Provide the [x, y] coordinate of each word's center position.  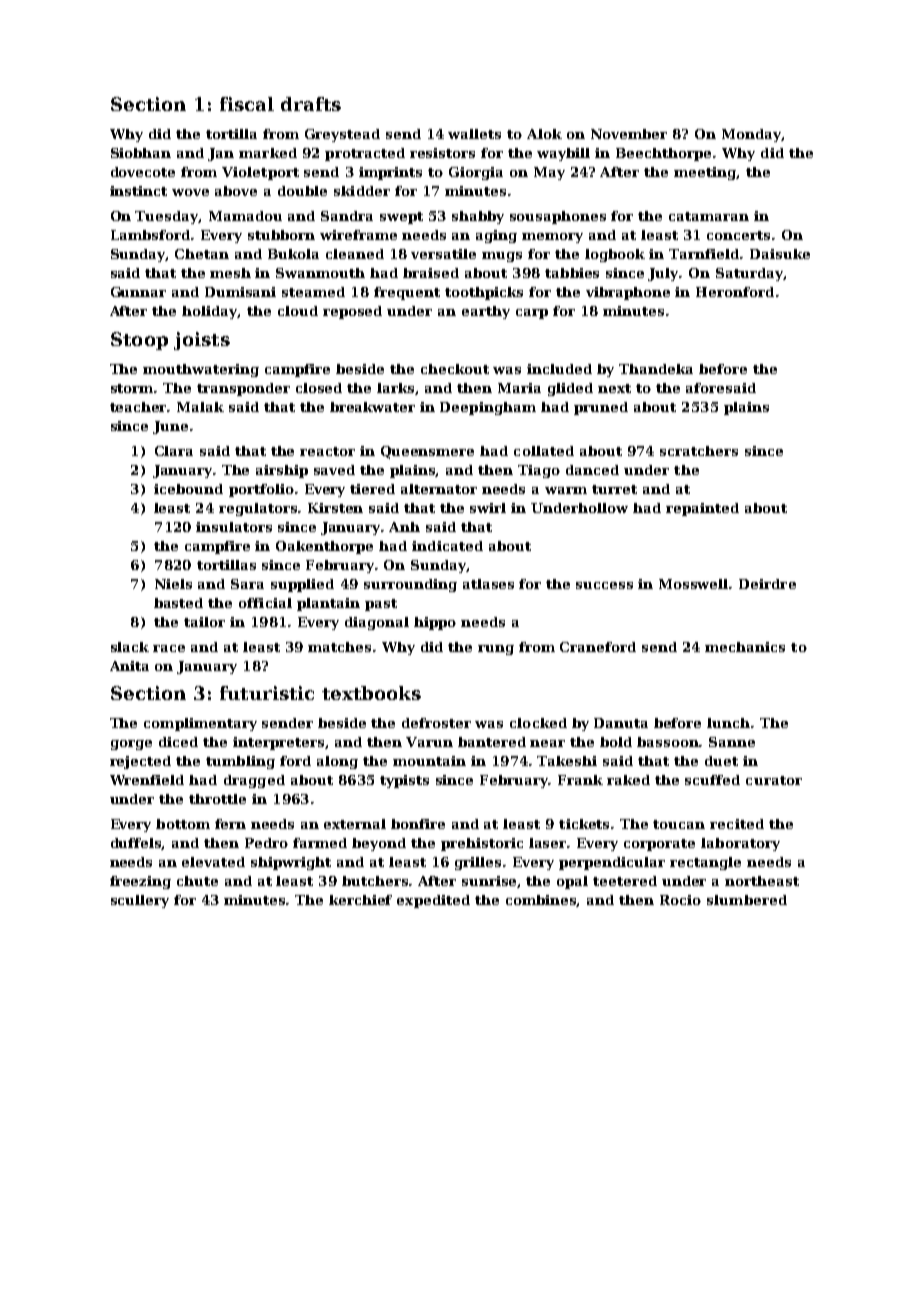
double [302, 191]
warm [566, 490]
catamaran [709, 216]
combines [541, 901]
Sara [247, 584]
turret [614, 489]
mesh [230, 273]
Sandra [347, 216]
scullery [140, 901]
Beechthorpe [663, 154]
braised [431, 273]
